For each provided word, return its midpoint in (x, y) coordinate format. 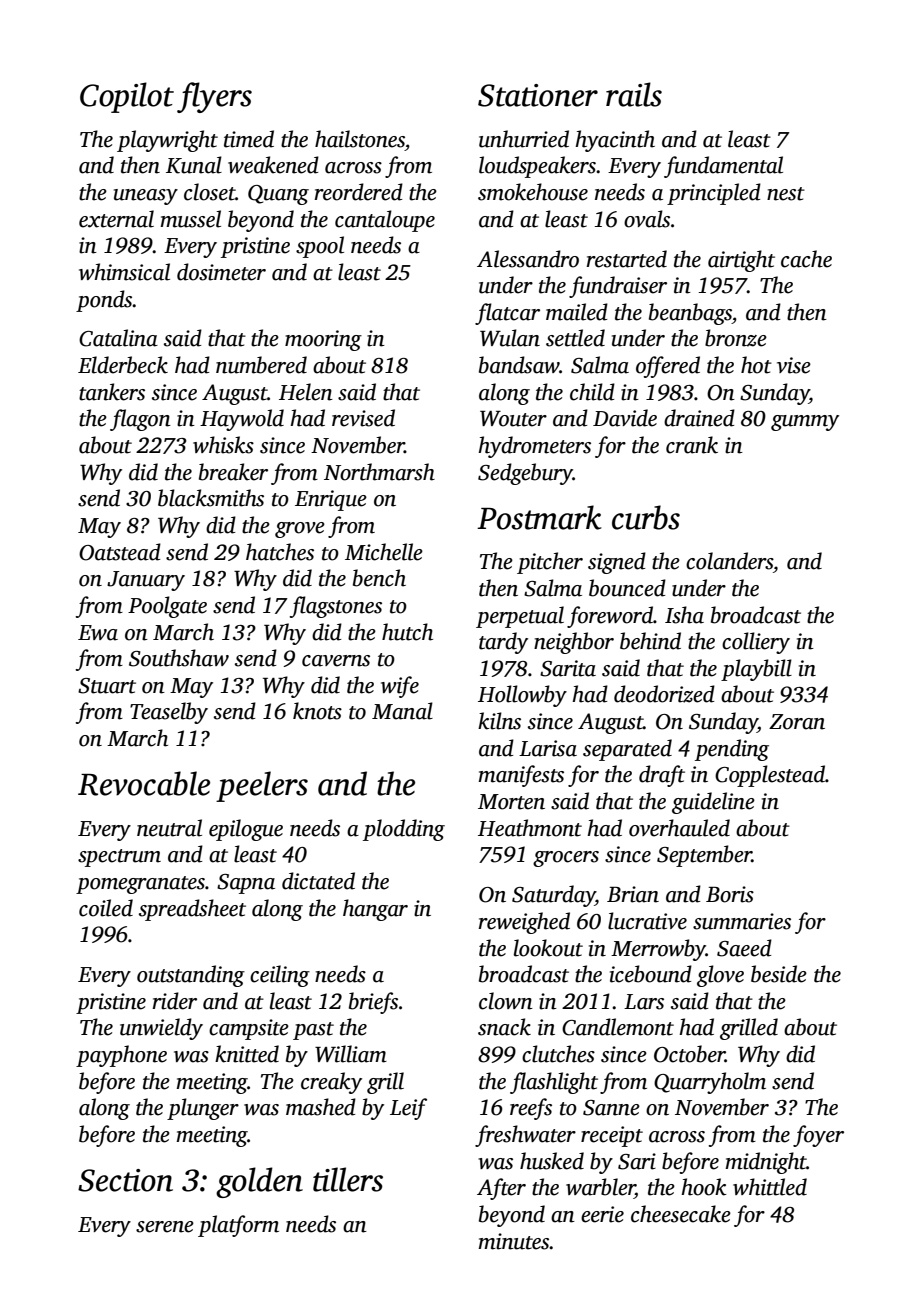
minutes (514, 1241)
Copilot (127, 97)
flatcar (507, 314)
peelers (262, 786)
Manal (402, 711)
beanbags (690, 314)
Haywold (242, 420)
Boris (730, 894)
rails (634, 94)
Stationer (538, 95)
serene (165, 1227)
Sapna (246, 884)
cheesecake (681, 1214)
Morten (511, 802)
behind (650, 641)
